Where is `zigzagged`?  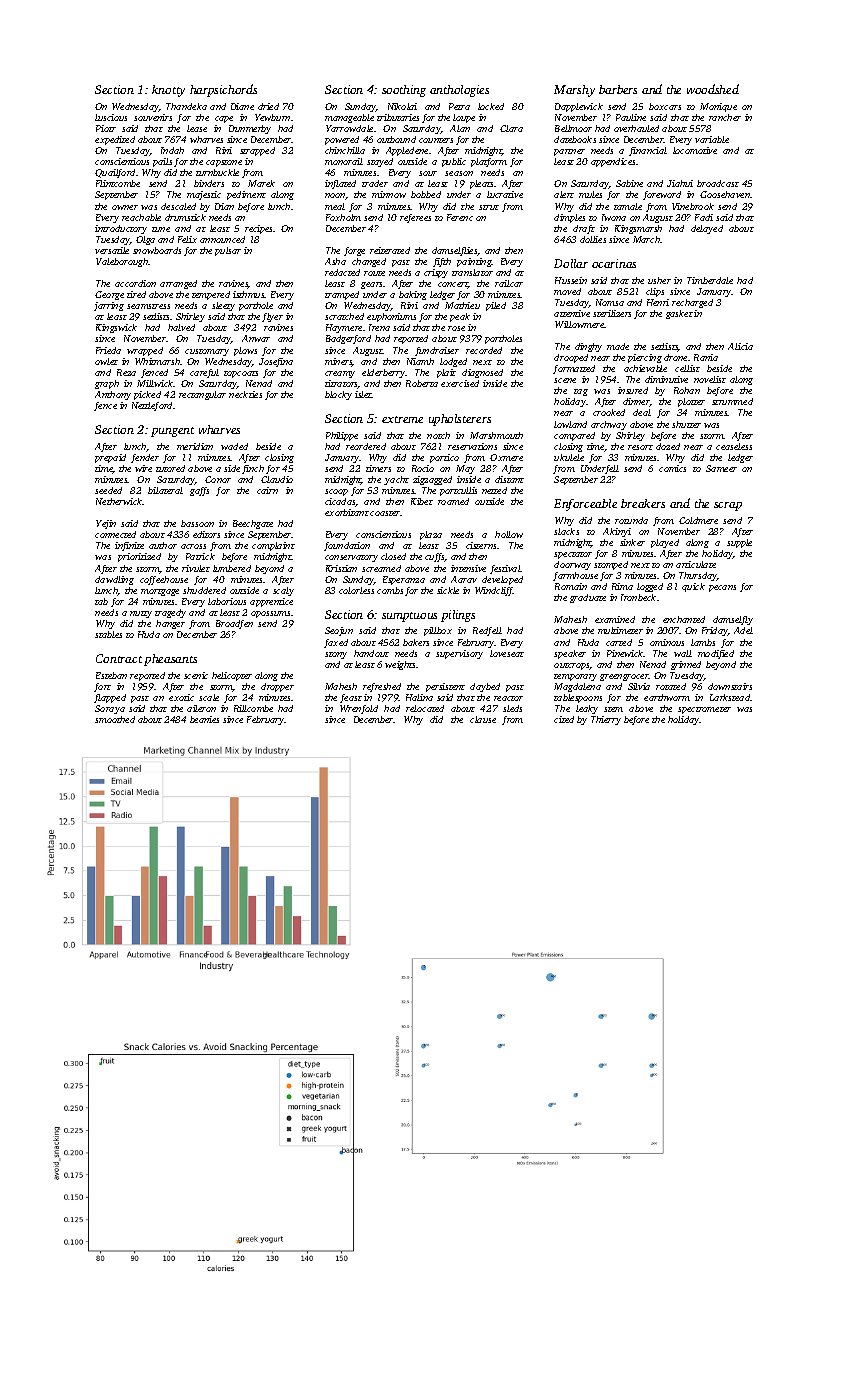 zigzagged is located at coordinates (432, 480).
